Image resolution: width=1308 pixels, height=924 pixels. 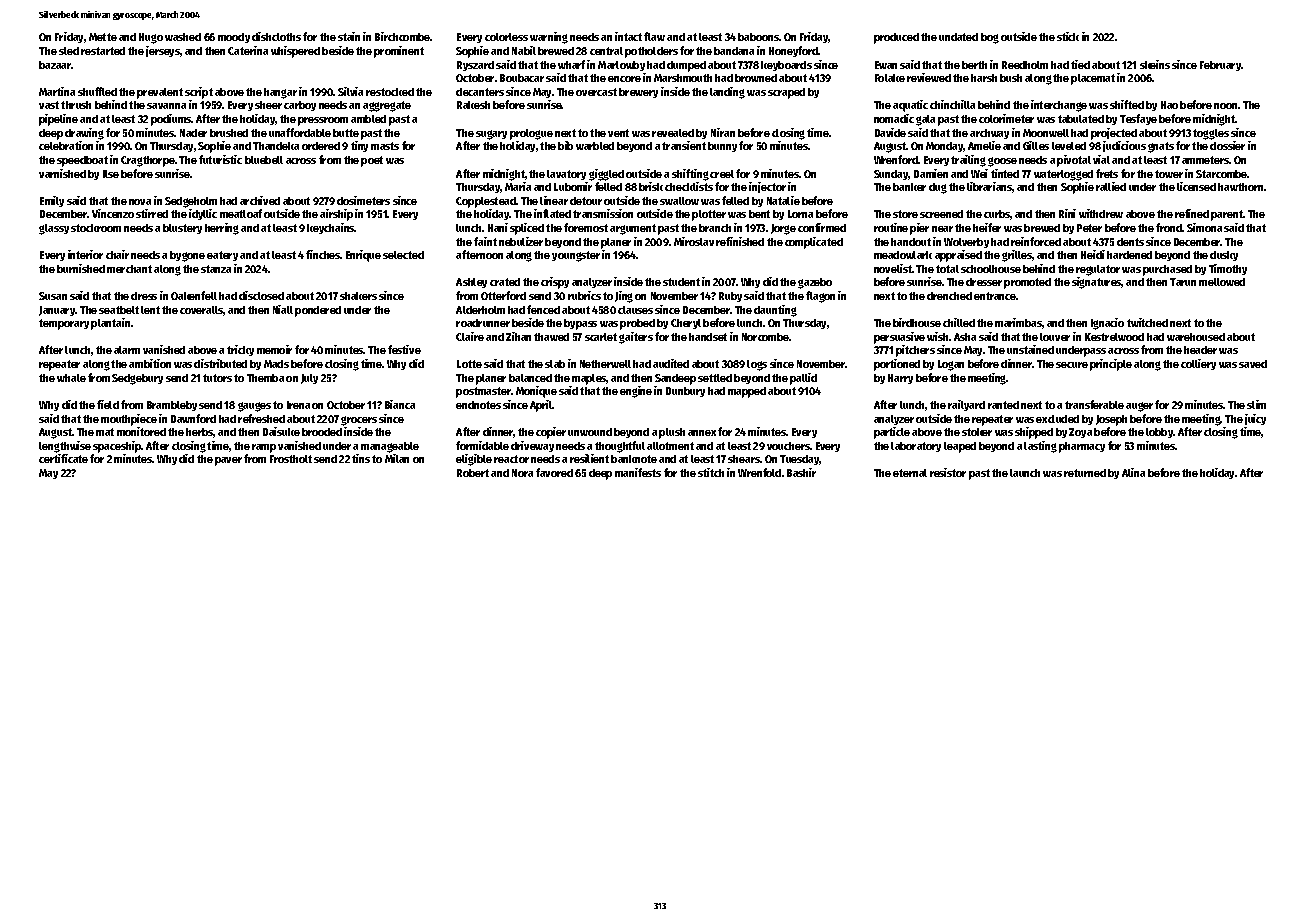 I want to click on certificate, so click(x=63, y=458).
